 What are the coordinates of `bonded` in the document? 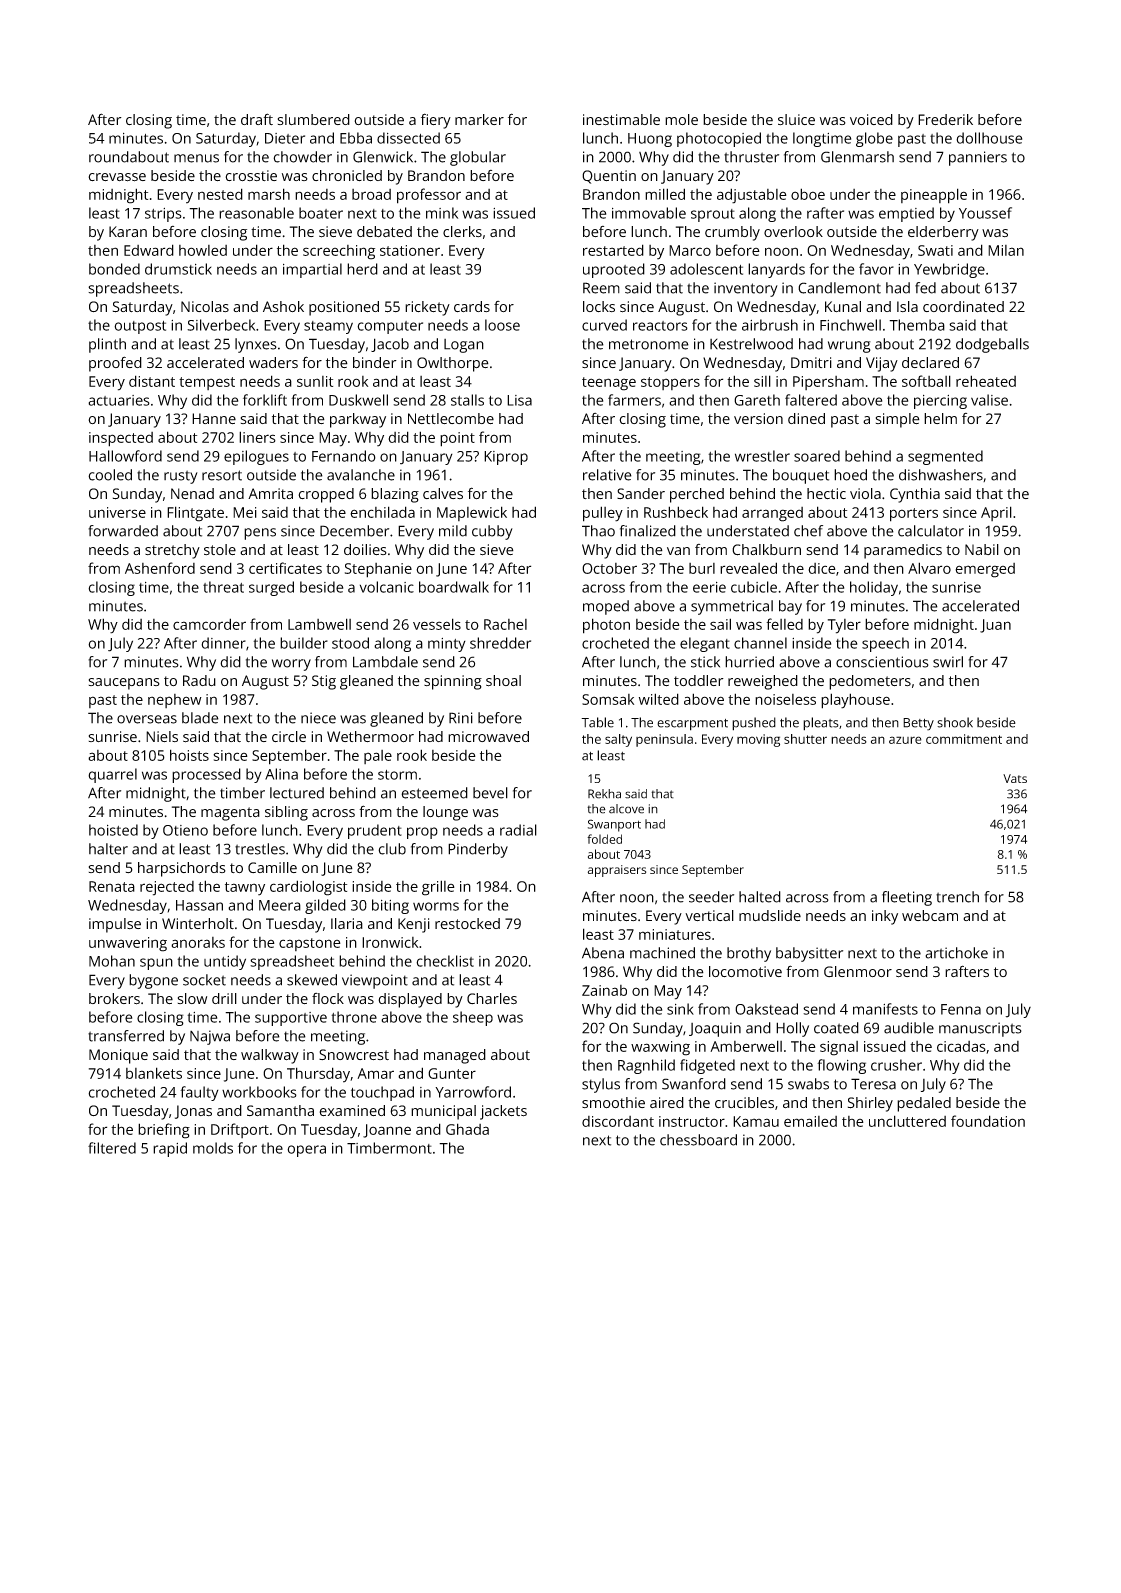 It's located at (114, 269).
